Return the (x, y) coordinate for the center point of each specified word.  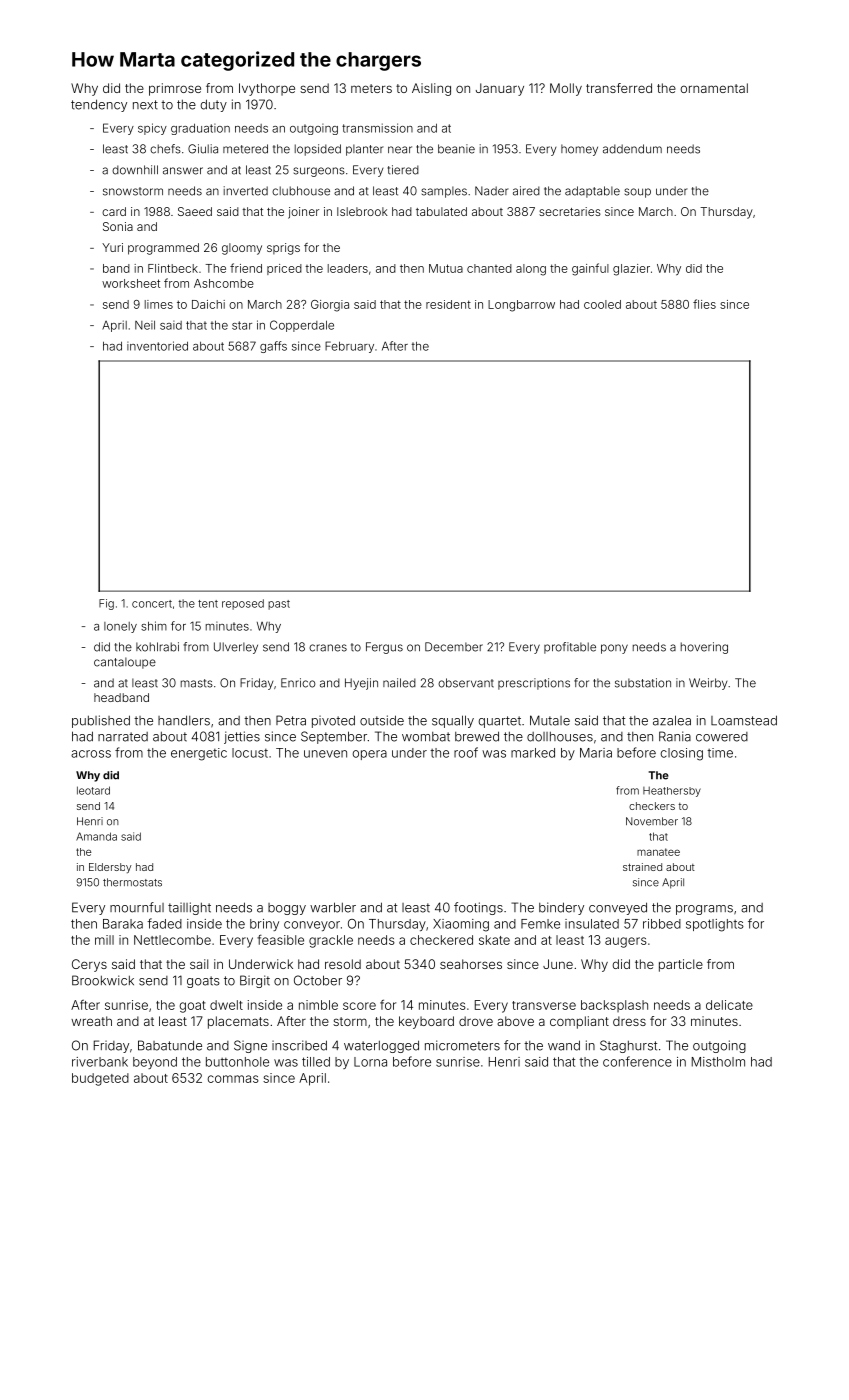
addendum (632, 149)
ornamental (714, 88)
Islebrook (362, 211)
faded (164, 923)
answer (183, 171)
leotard (93, 790)
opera (370, 755)
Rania (675, 736)
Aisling (431, 89)
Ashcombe (224, 283)
